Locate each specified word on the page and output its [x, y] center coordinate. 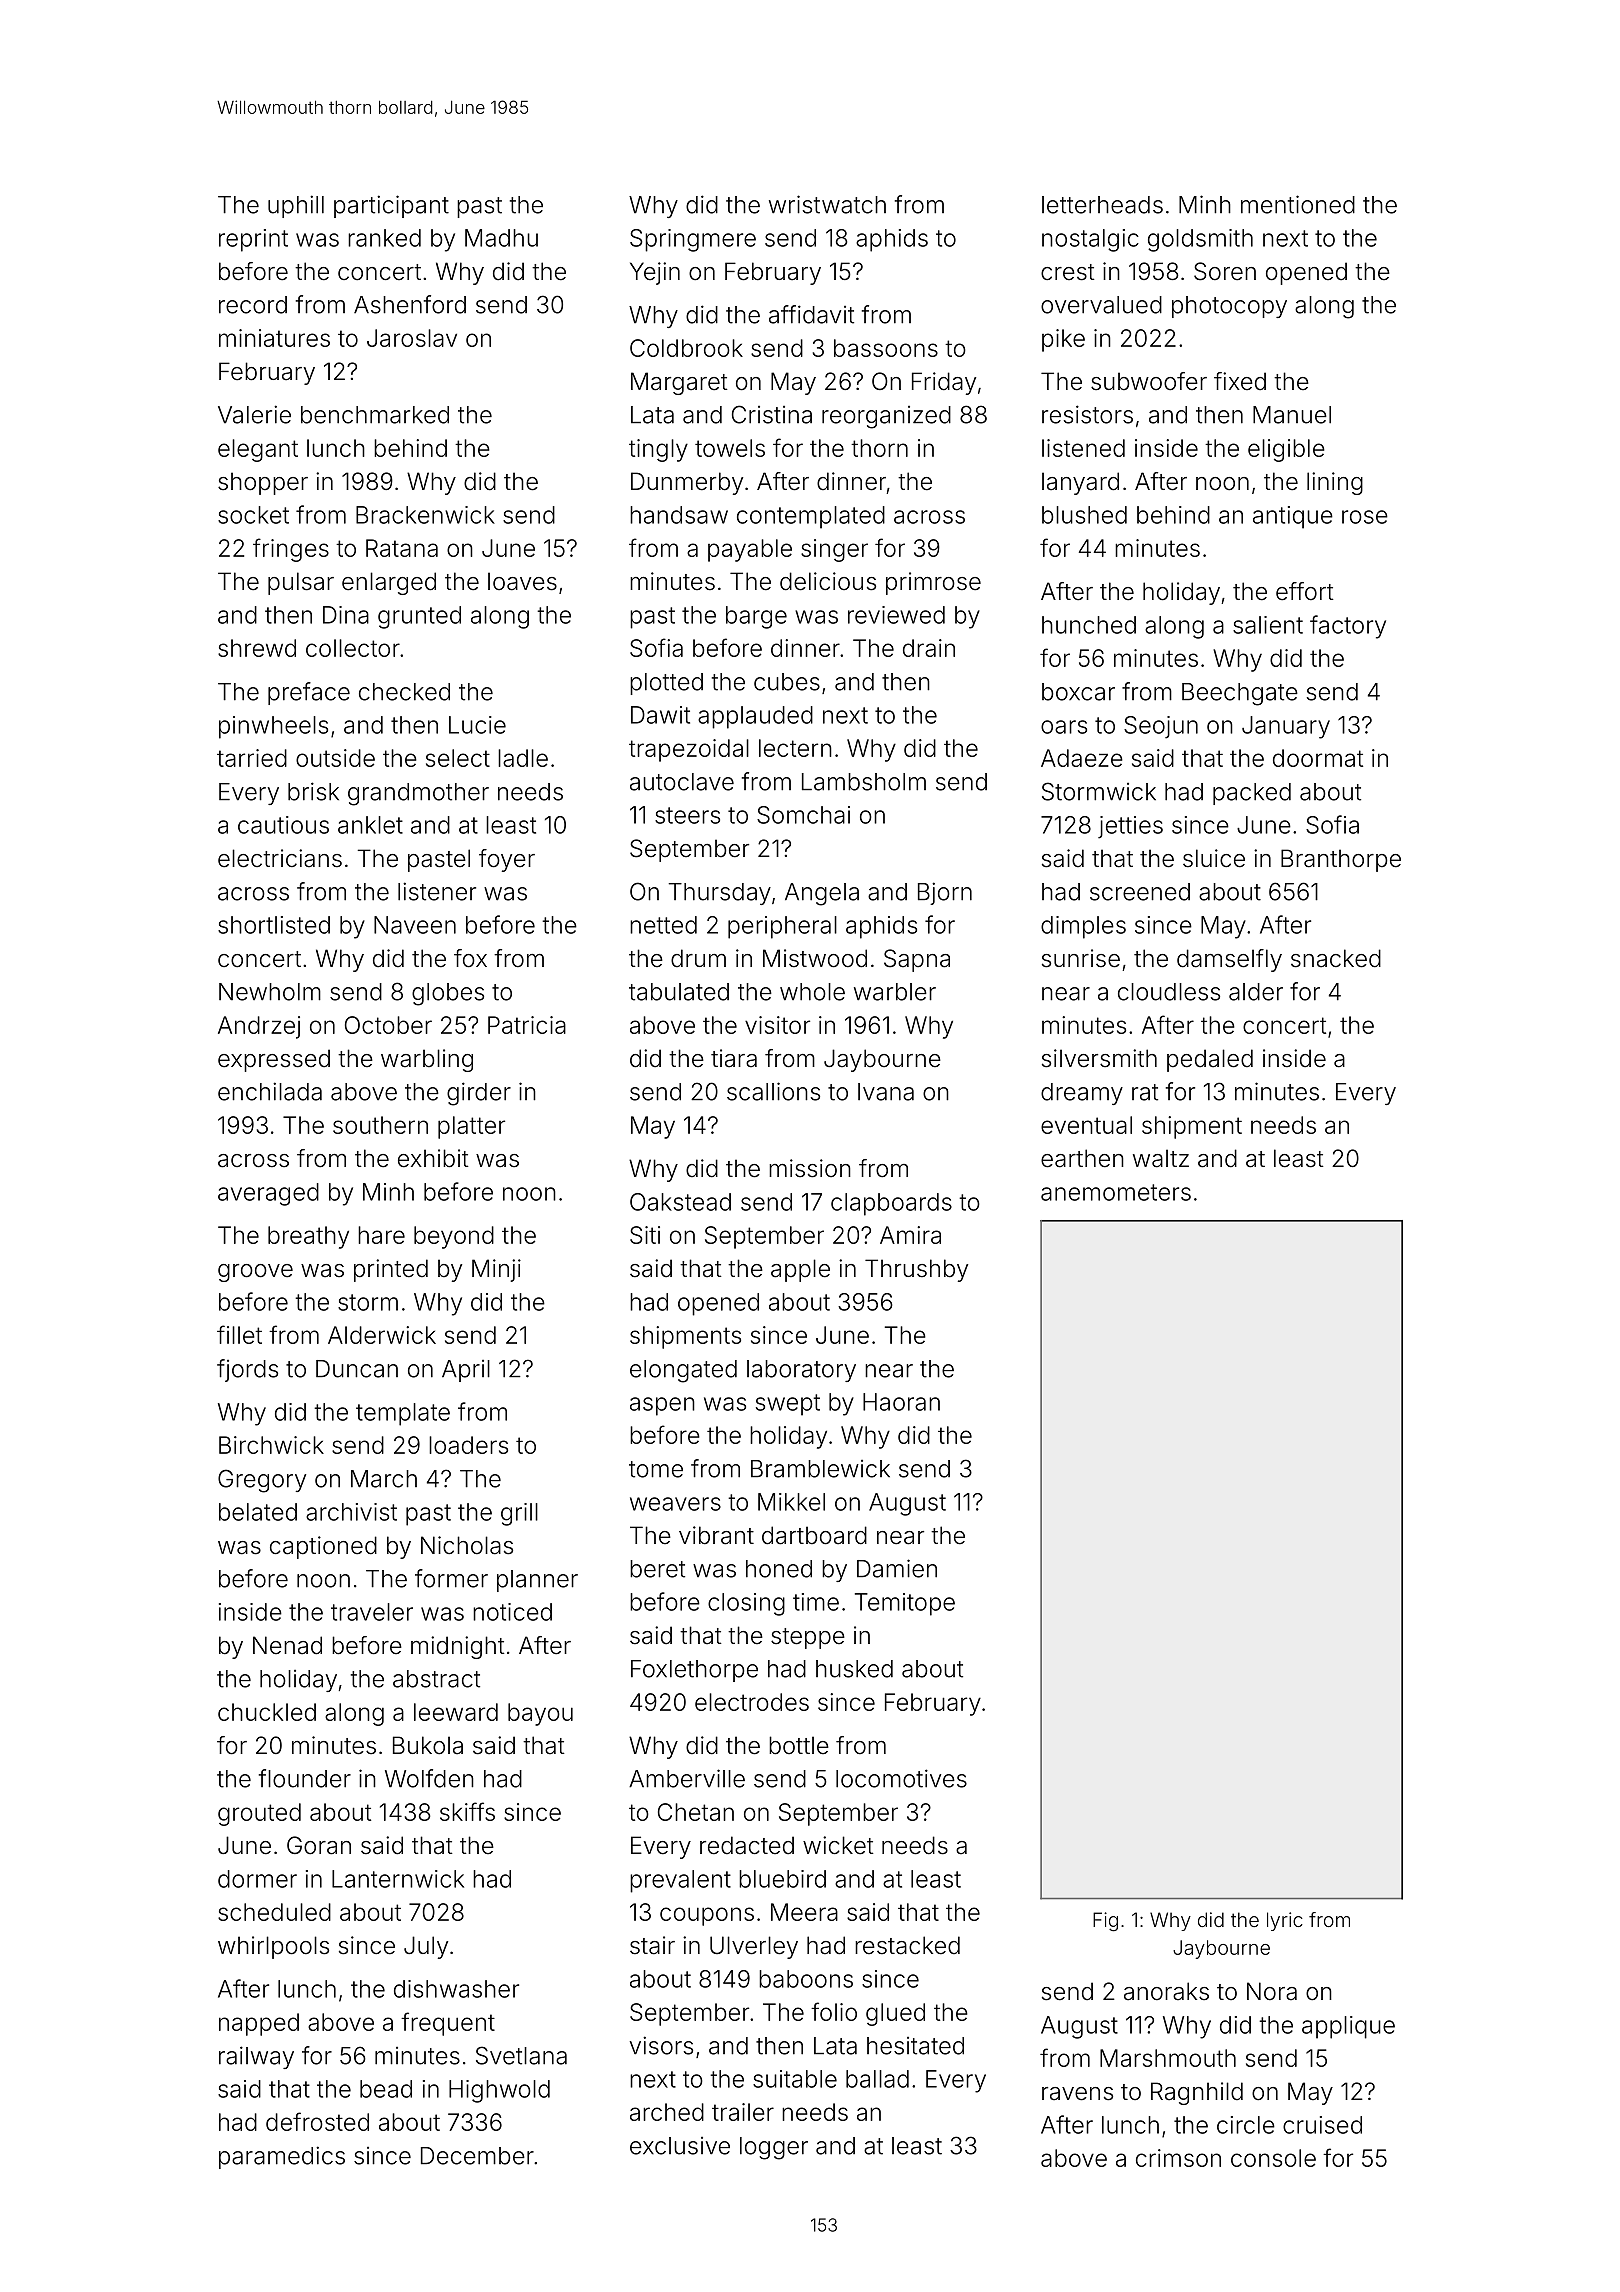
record [253, 305]
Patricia [527, 1025]
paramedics [282, 2157]
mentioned [1298, 204]
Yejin [655, 273]
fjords [247, 1370]
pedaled [1210, 1060]
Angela [822, 894]
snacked [1336, 958]
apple [800, 1270]
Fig [1105, 1922]
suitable [795, 2079]
